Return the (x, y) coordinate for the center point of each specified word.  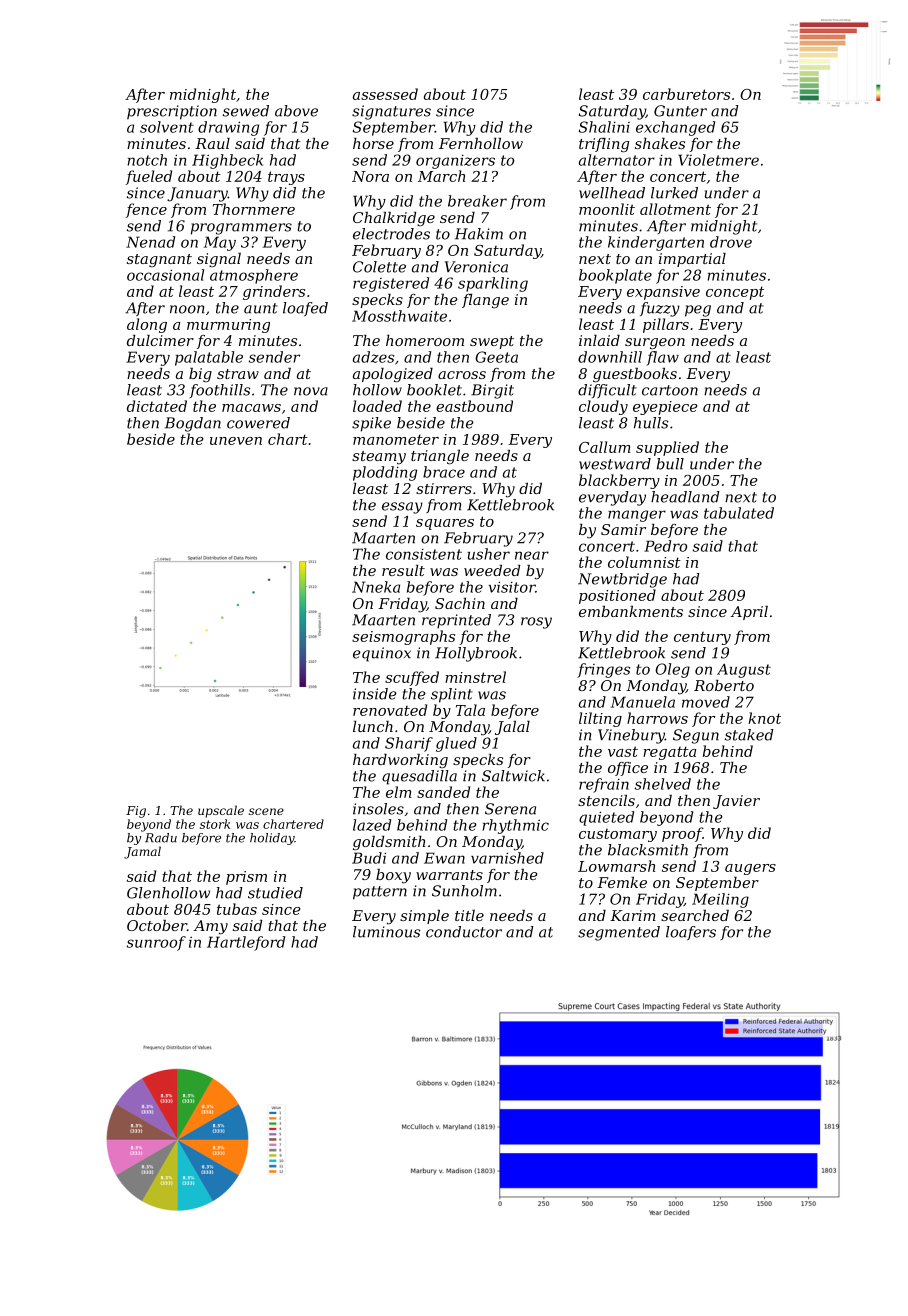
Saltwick (513, 776)
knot (765, 718)
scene (266, 811)
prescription (172, 112)
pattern (380, 893)
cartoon (670, 390)
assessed (385, 94)
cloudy (603, 407)
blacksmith (648, 850)
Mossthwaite (399, 316)
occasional (165, 275)
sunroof (156, 943)
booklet (434, 390)
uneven (236, 441)
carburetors (686, 94)
